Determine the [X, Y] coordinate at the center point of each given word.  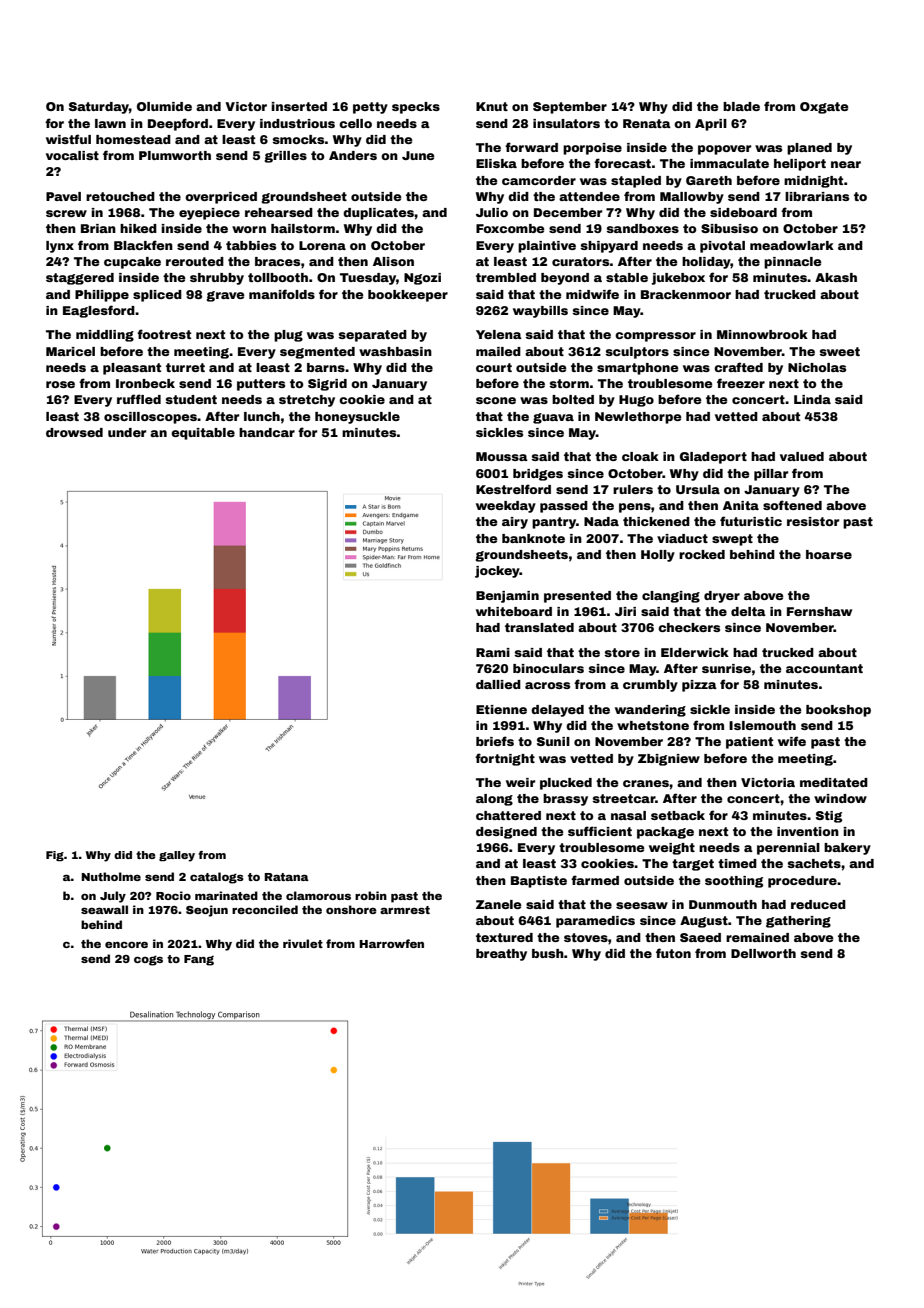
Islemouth [762, 725]
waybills [540, 312]
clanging [671, 597]
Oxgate [824, 108]
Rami [493, 652]
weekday [506, 507]
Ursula [698, 489]
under [127, 432]
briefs [495, 741]
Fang [199, 960]
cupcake [132, 263]
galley [177, 856]
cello [355, 123]
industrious [297, 123]
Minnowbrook [762, 334]
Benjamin [507, 597]
